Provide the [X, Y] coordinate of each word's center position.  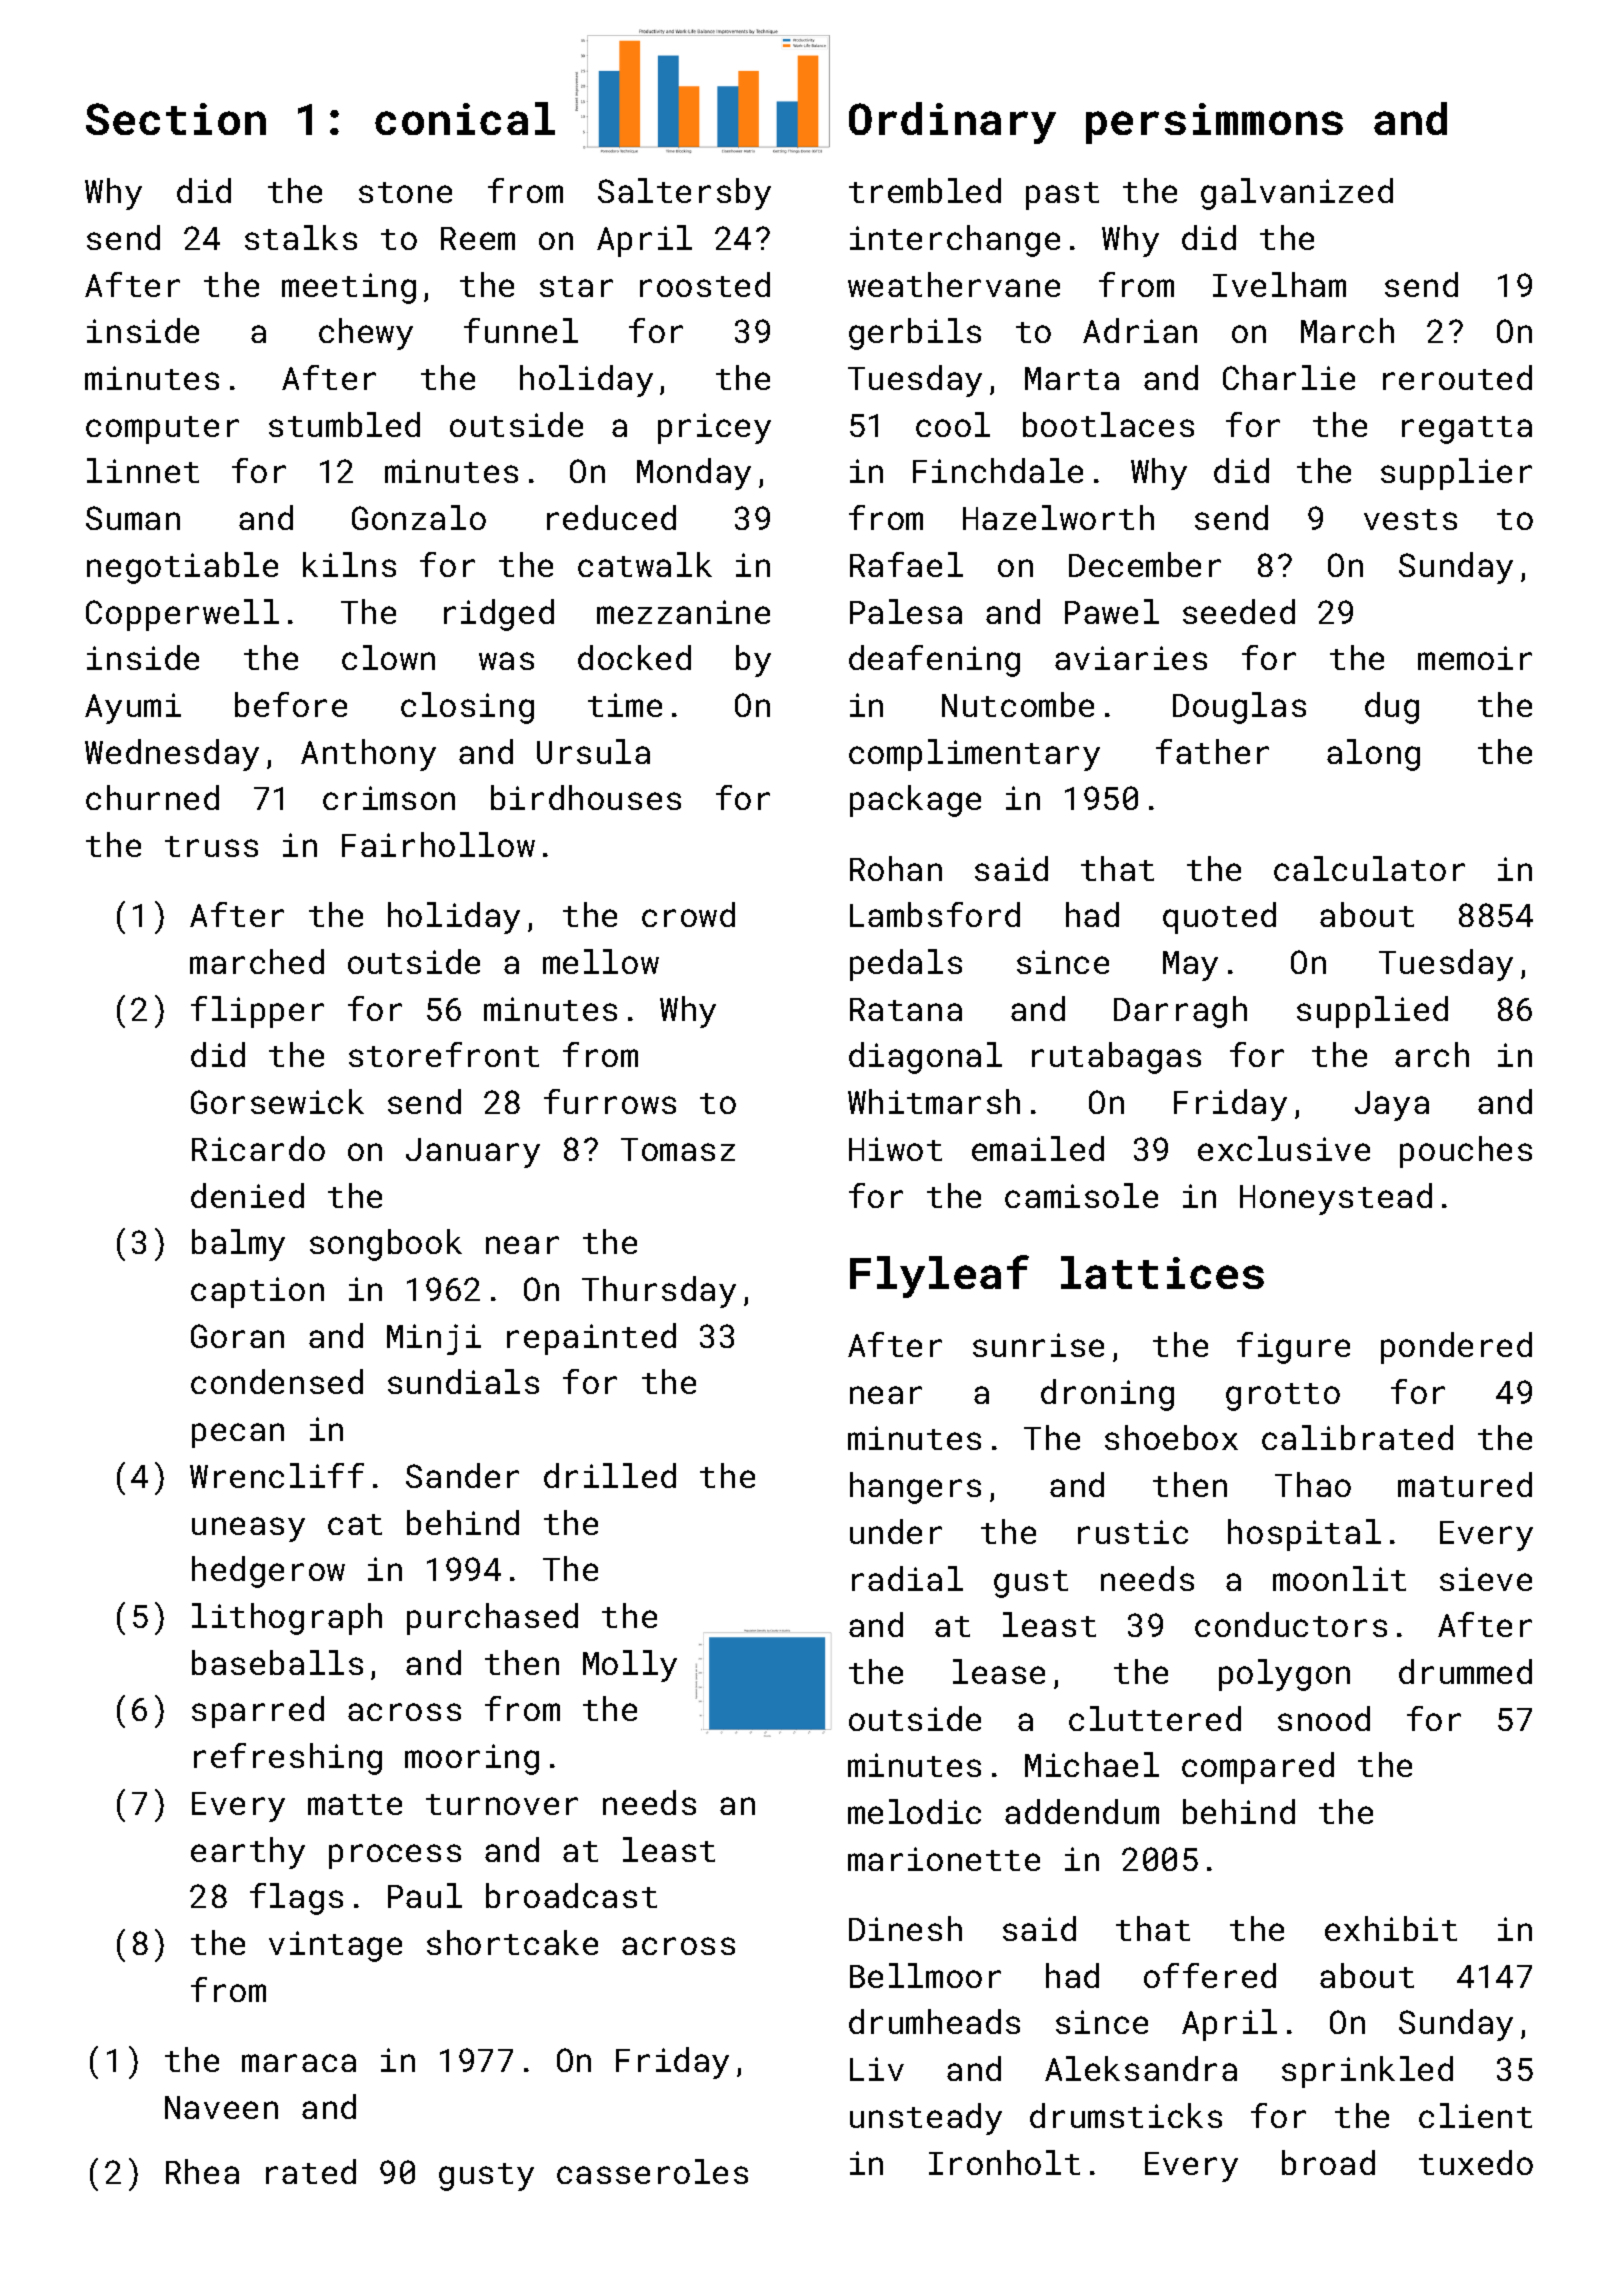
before [291, 704]
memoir [1475, 658]
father [1212, 751]
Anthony [368, 755]
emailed [1038, 1148]
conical [465, 118]
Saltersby [684, 194]
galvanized [1297, 194]
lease [999, 1671]
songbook [386, 1245]
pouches [1466, 1152]
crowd [688, 914]
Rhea [202, 2171]
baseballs [277, 1662]
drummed [1465, 1671]
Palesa [906, 611]
